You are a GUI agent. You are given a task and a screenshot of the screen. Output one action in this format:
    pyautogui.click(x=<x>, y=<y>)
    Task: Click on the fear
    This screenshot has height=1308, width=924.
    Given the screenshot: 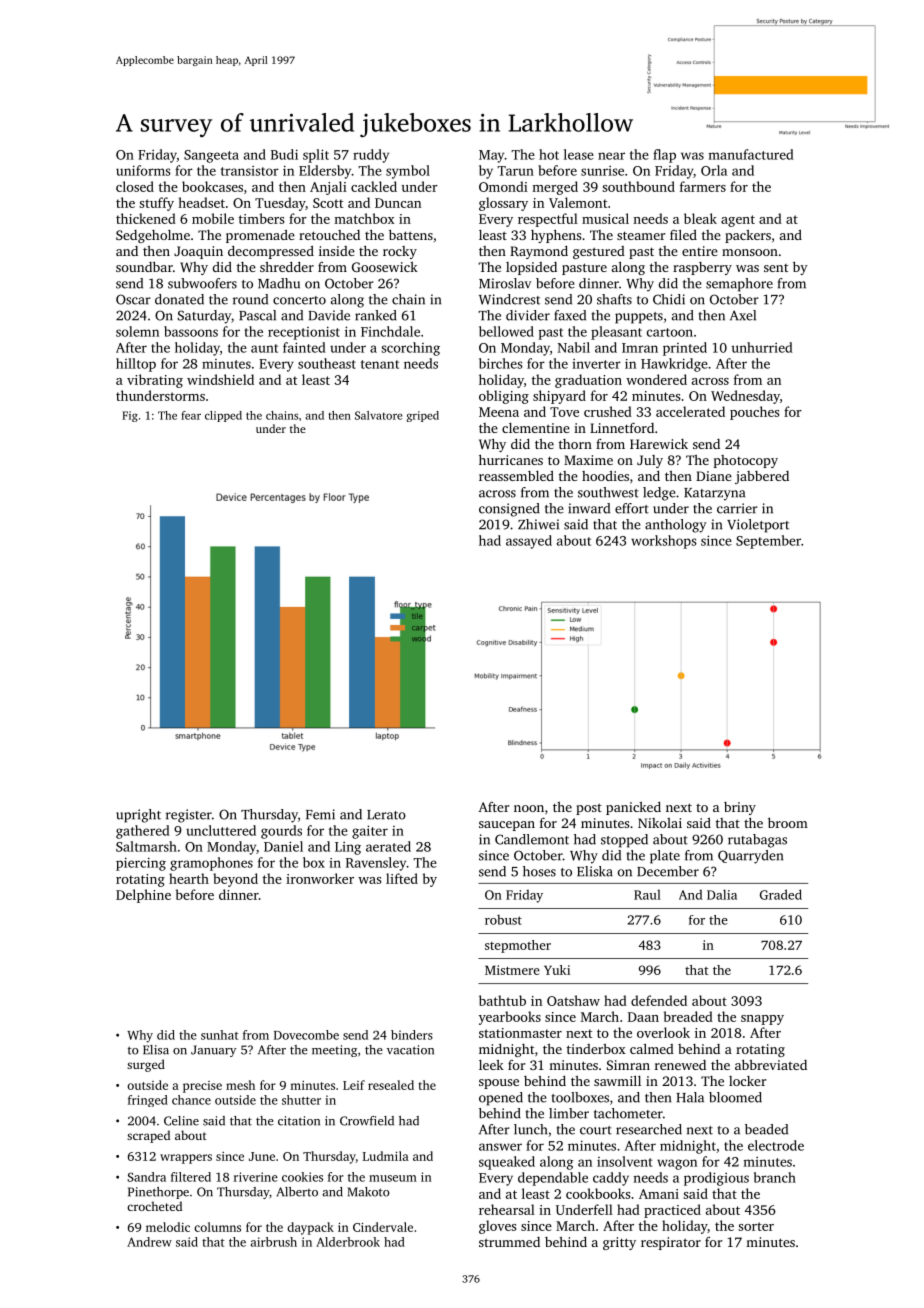 What is the action you would take?
    pyautogui.click(x=191, y=415)
